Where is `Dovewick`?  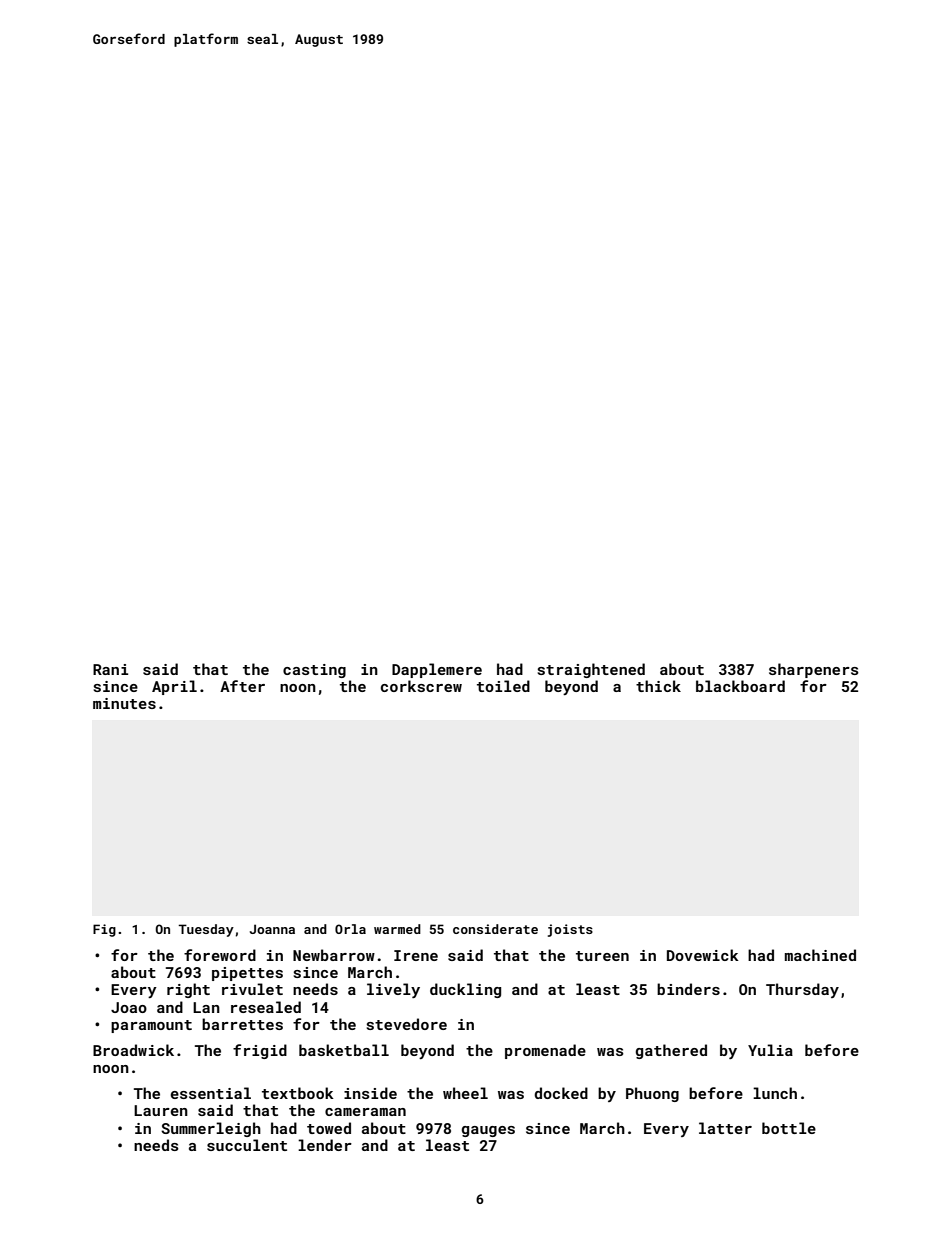
Dovewick is located at coordinates (703, 955).
